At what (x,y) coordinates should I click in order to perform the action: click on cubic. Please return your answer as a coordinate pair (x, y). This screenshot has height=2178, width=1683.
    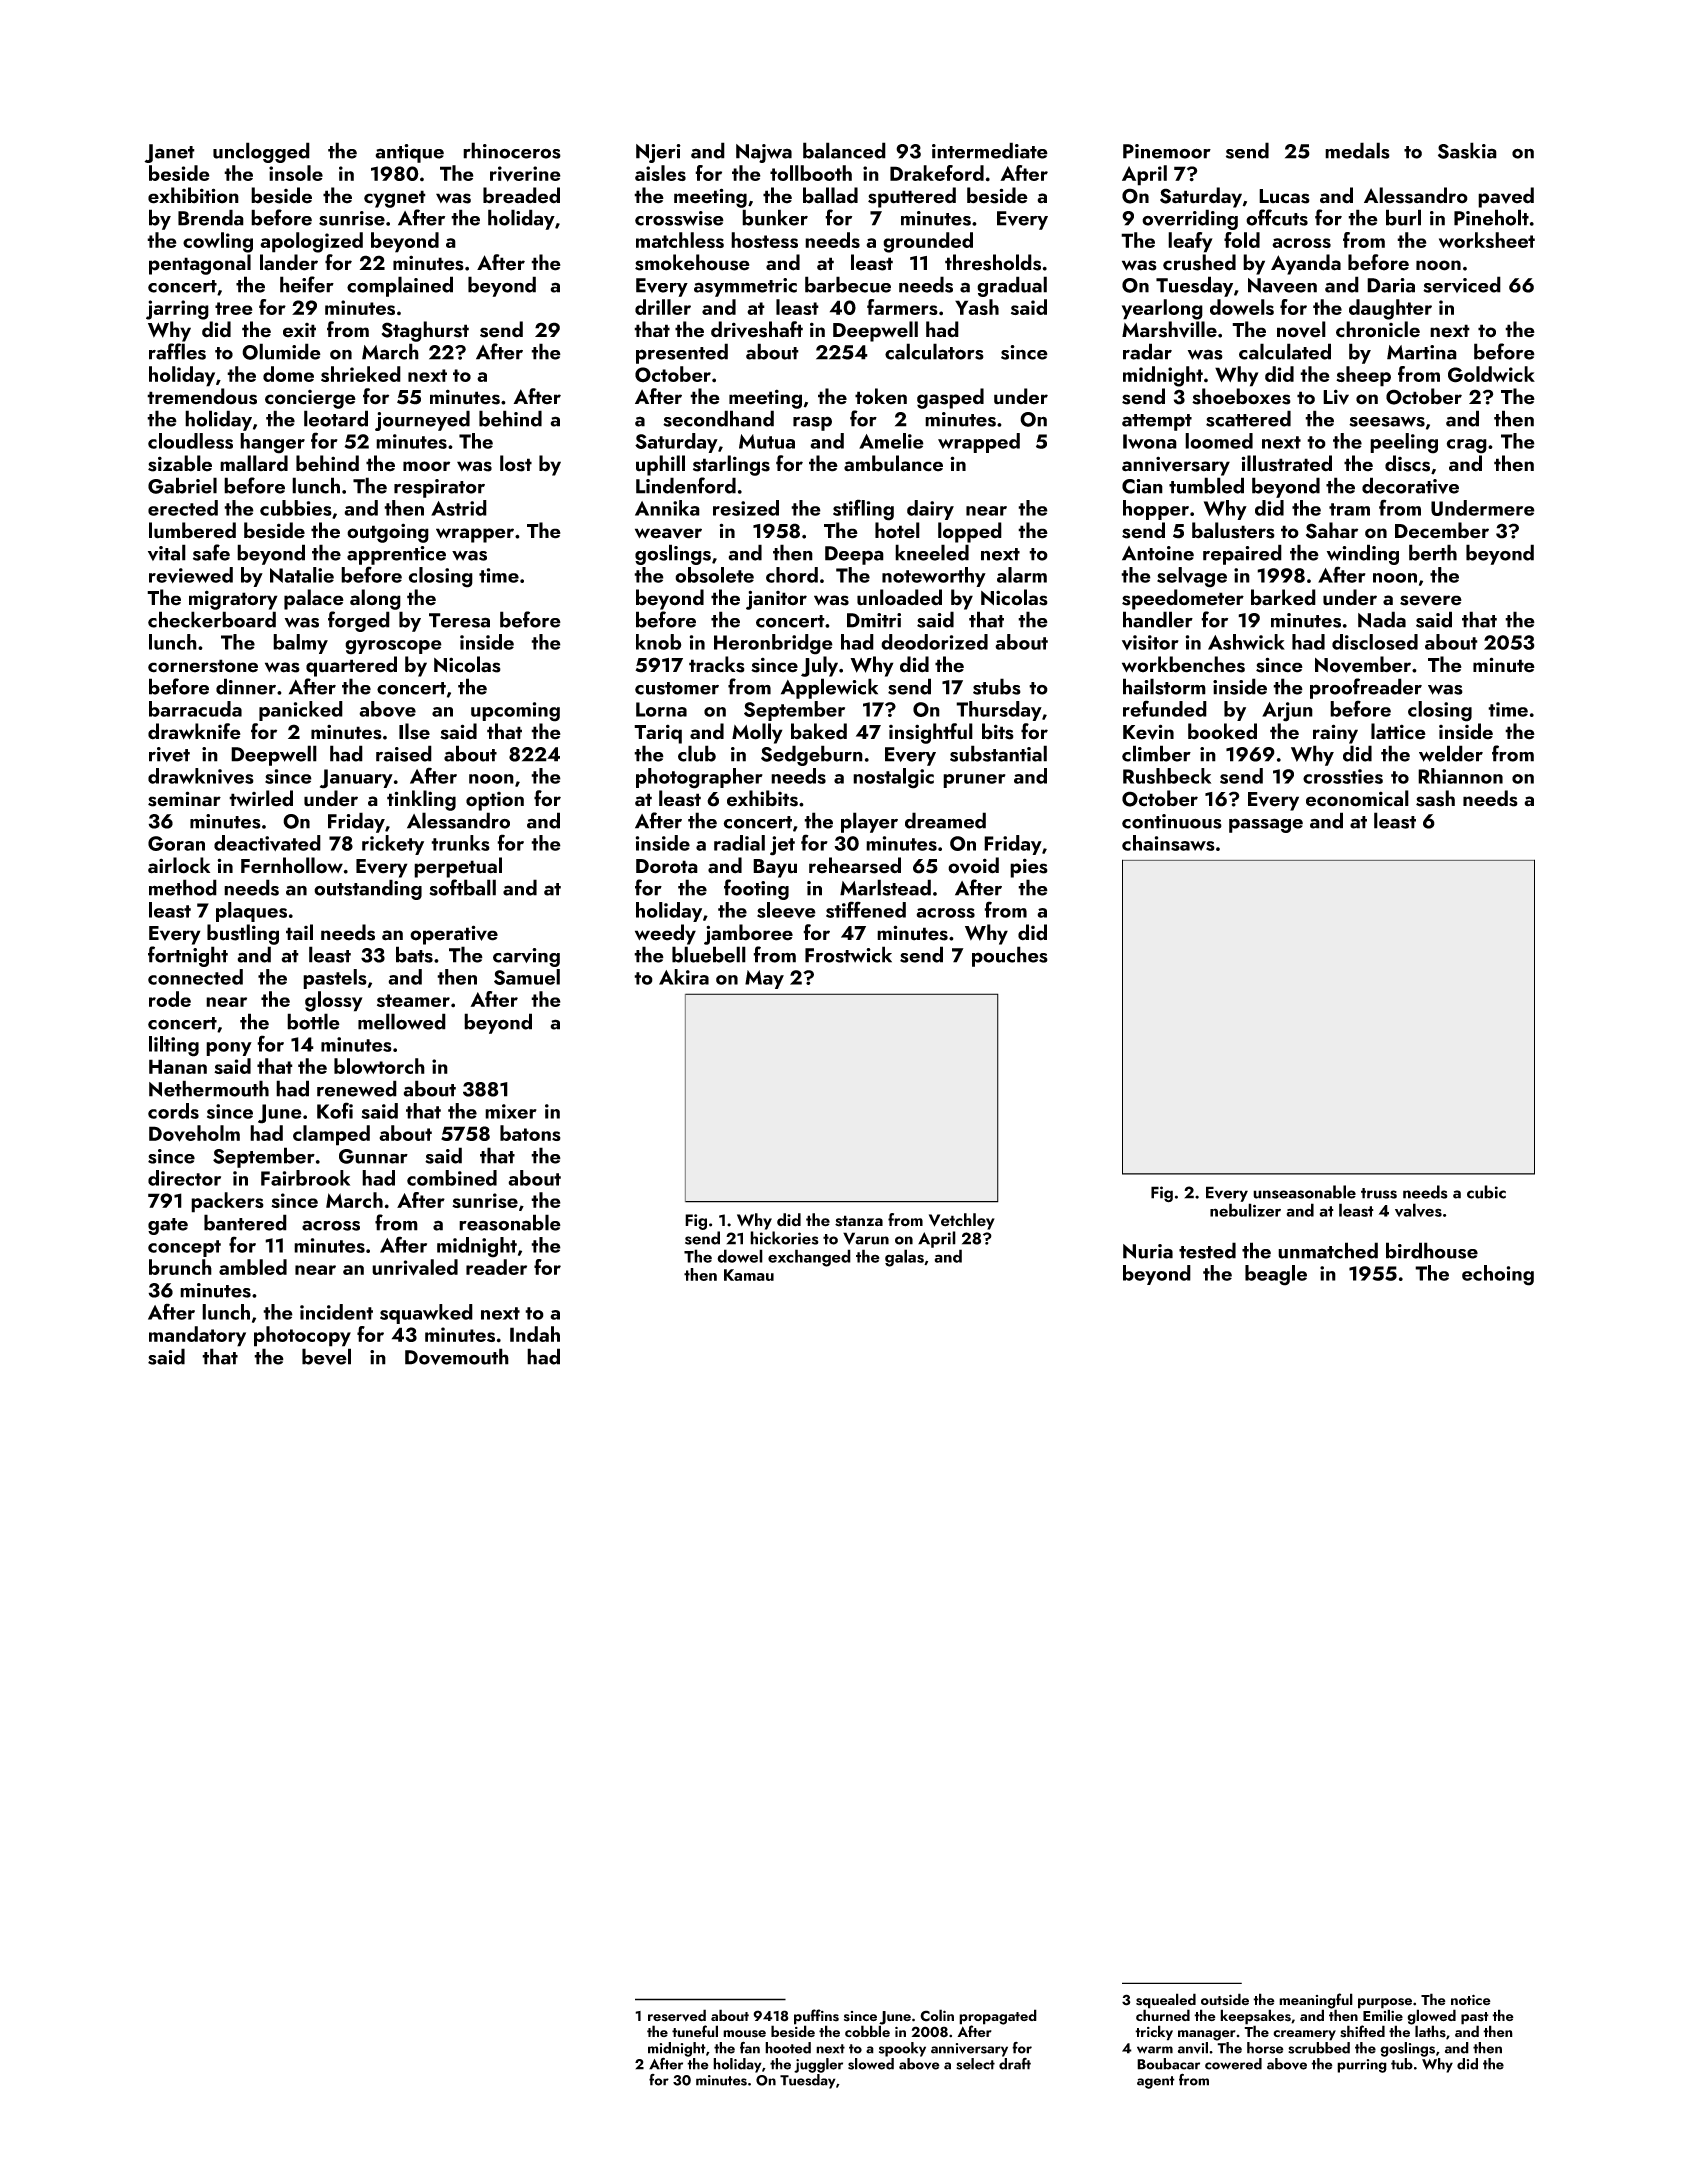
    Looking at the image, I should click on (1486, 1192).
